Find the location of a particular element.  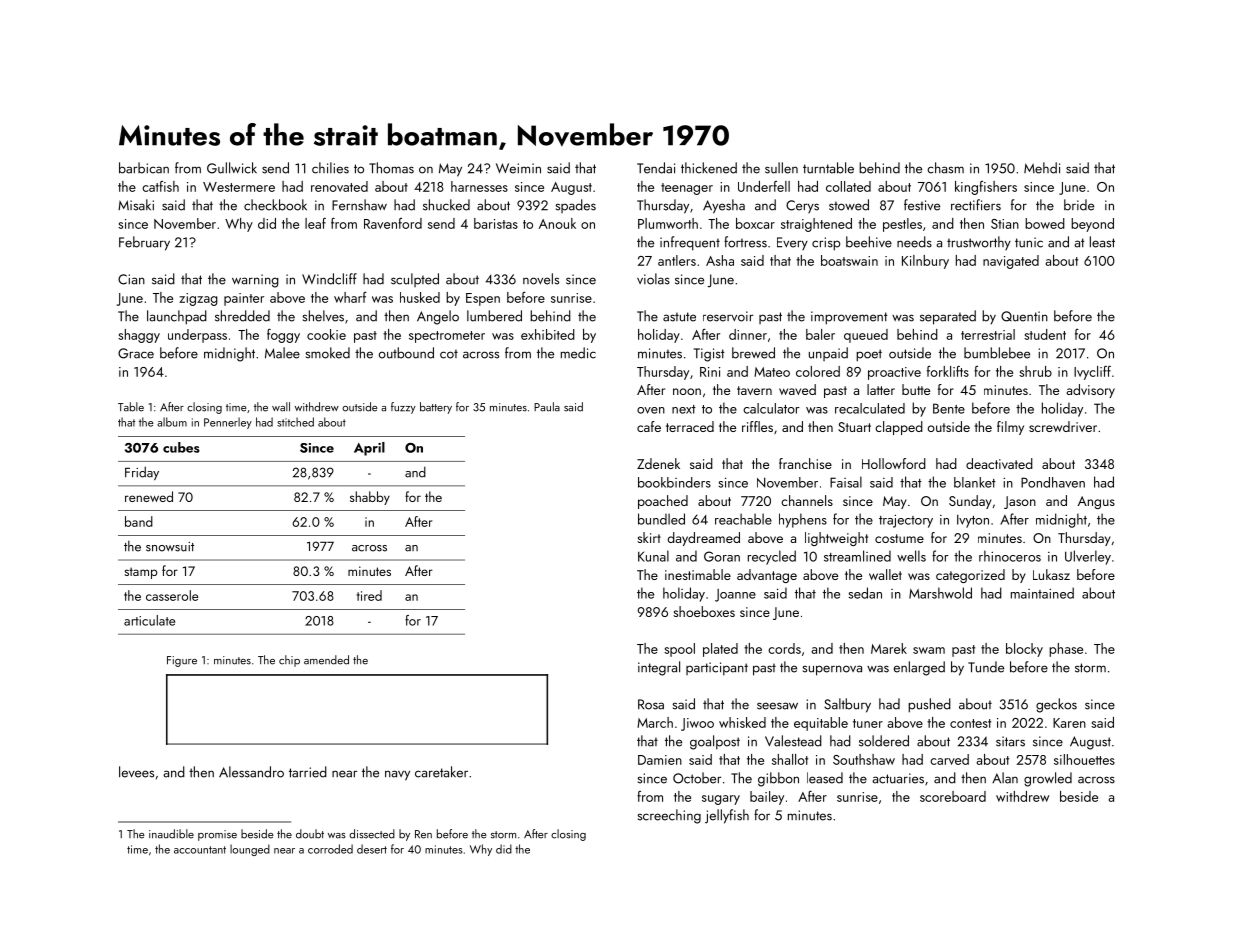

husked is located at coordinates (420, 297).
